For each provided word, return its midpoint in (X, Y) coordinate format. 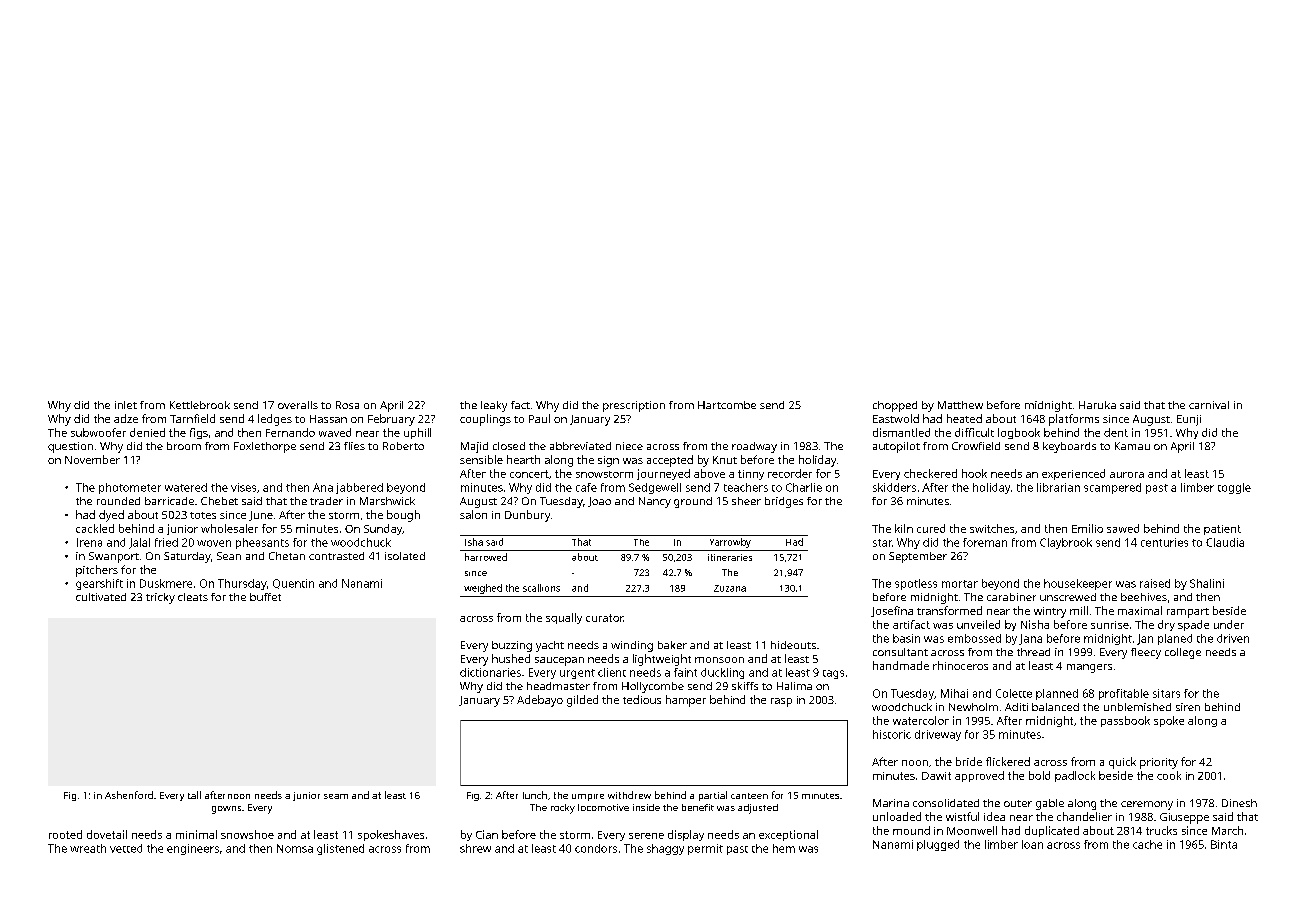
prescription (634, 406)
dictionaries (490, 672)
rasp (781, 702)
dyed (111, 516)
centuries (1164, 542)
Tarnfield (192, 418)
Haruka (1097, 405)
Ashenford (129, 795)
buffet (265, 597)
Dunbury (527, 516)
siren (1188, 707)
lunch (535, 795)
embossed (974, 638)
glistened (340, 849)
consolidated (946, 803)
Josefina (892, 611)
